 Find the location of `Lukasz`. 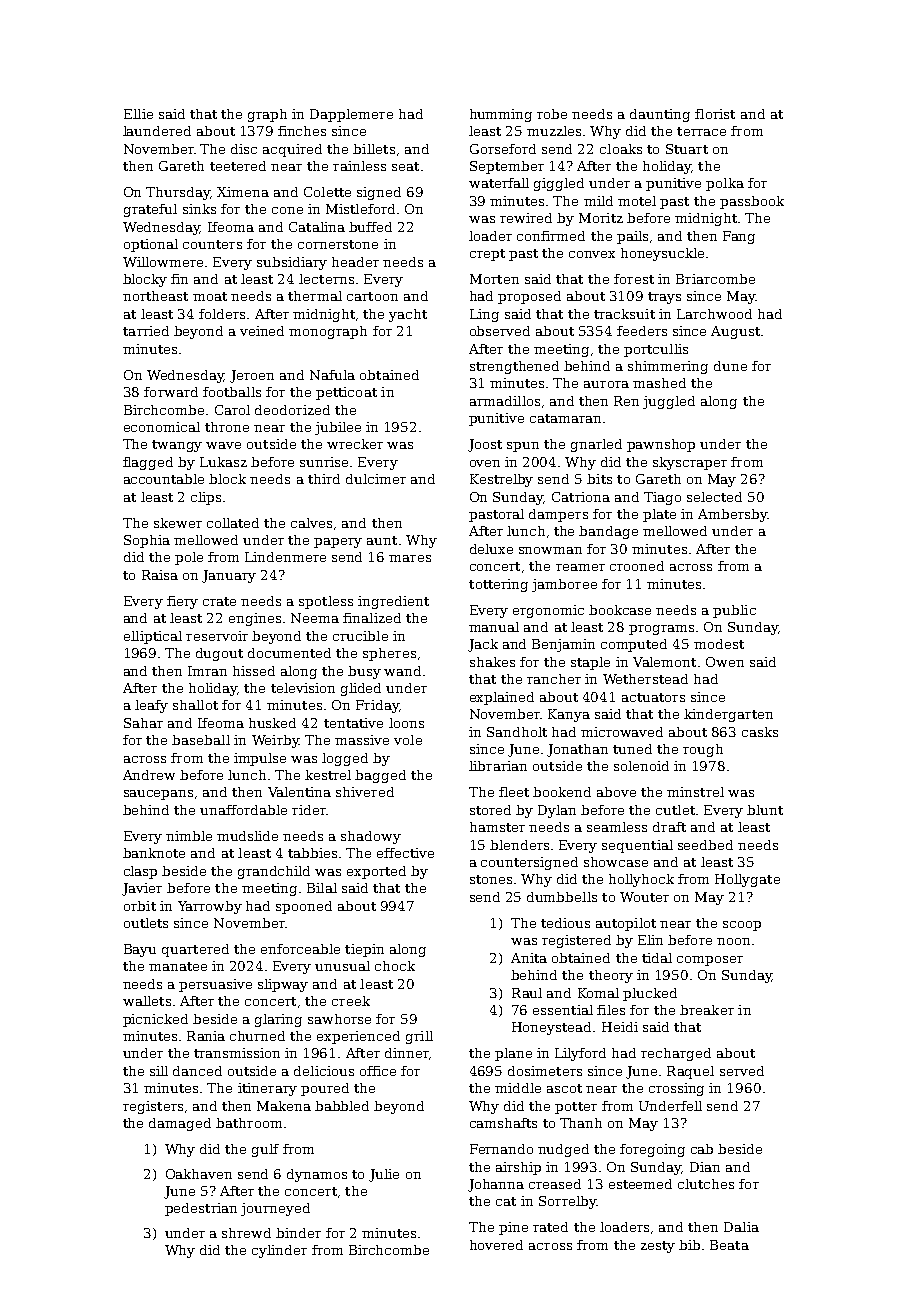

Lukasz is located at coordinates (223, 462).
